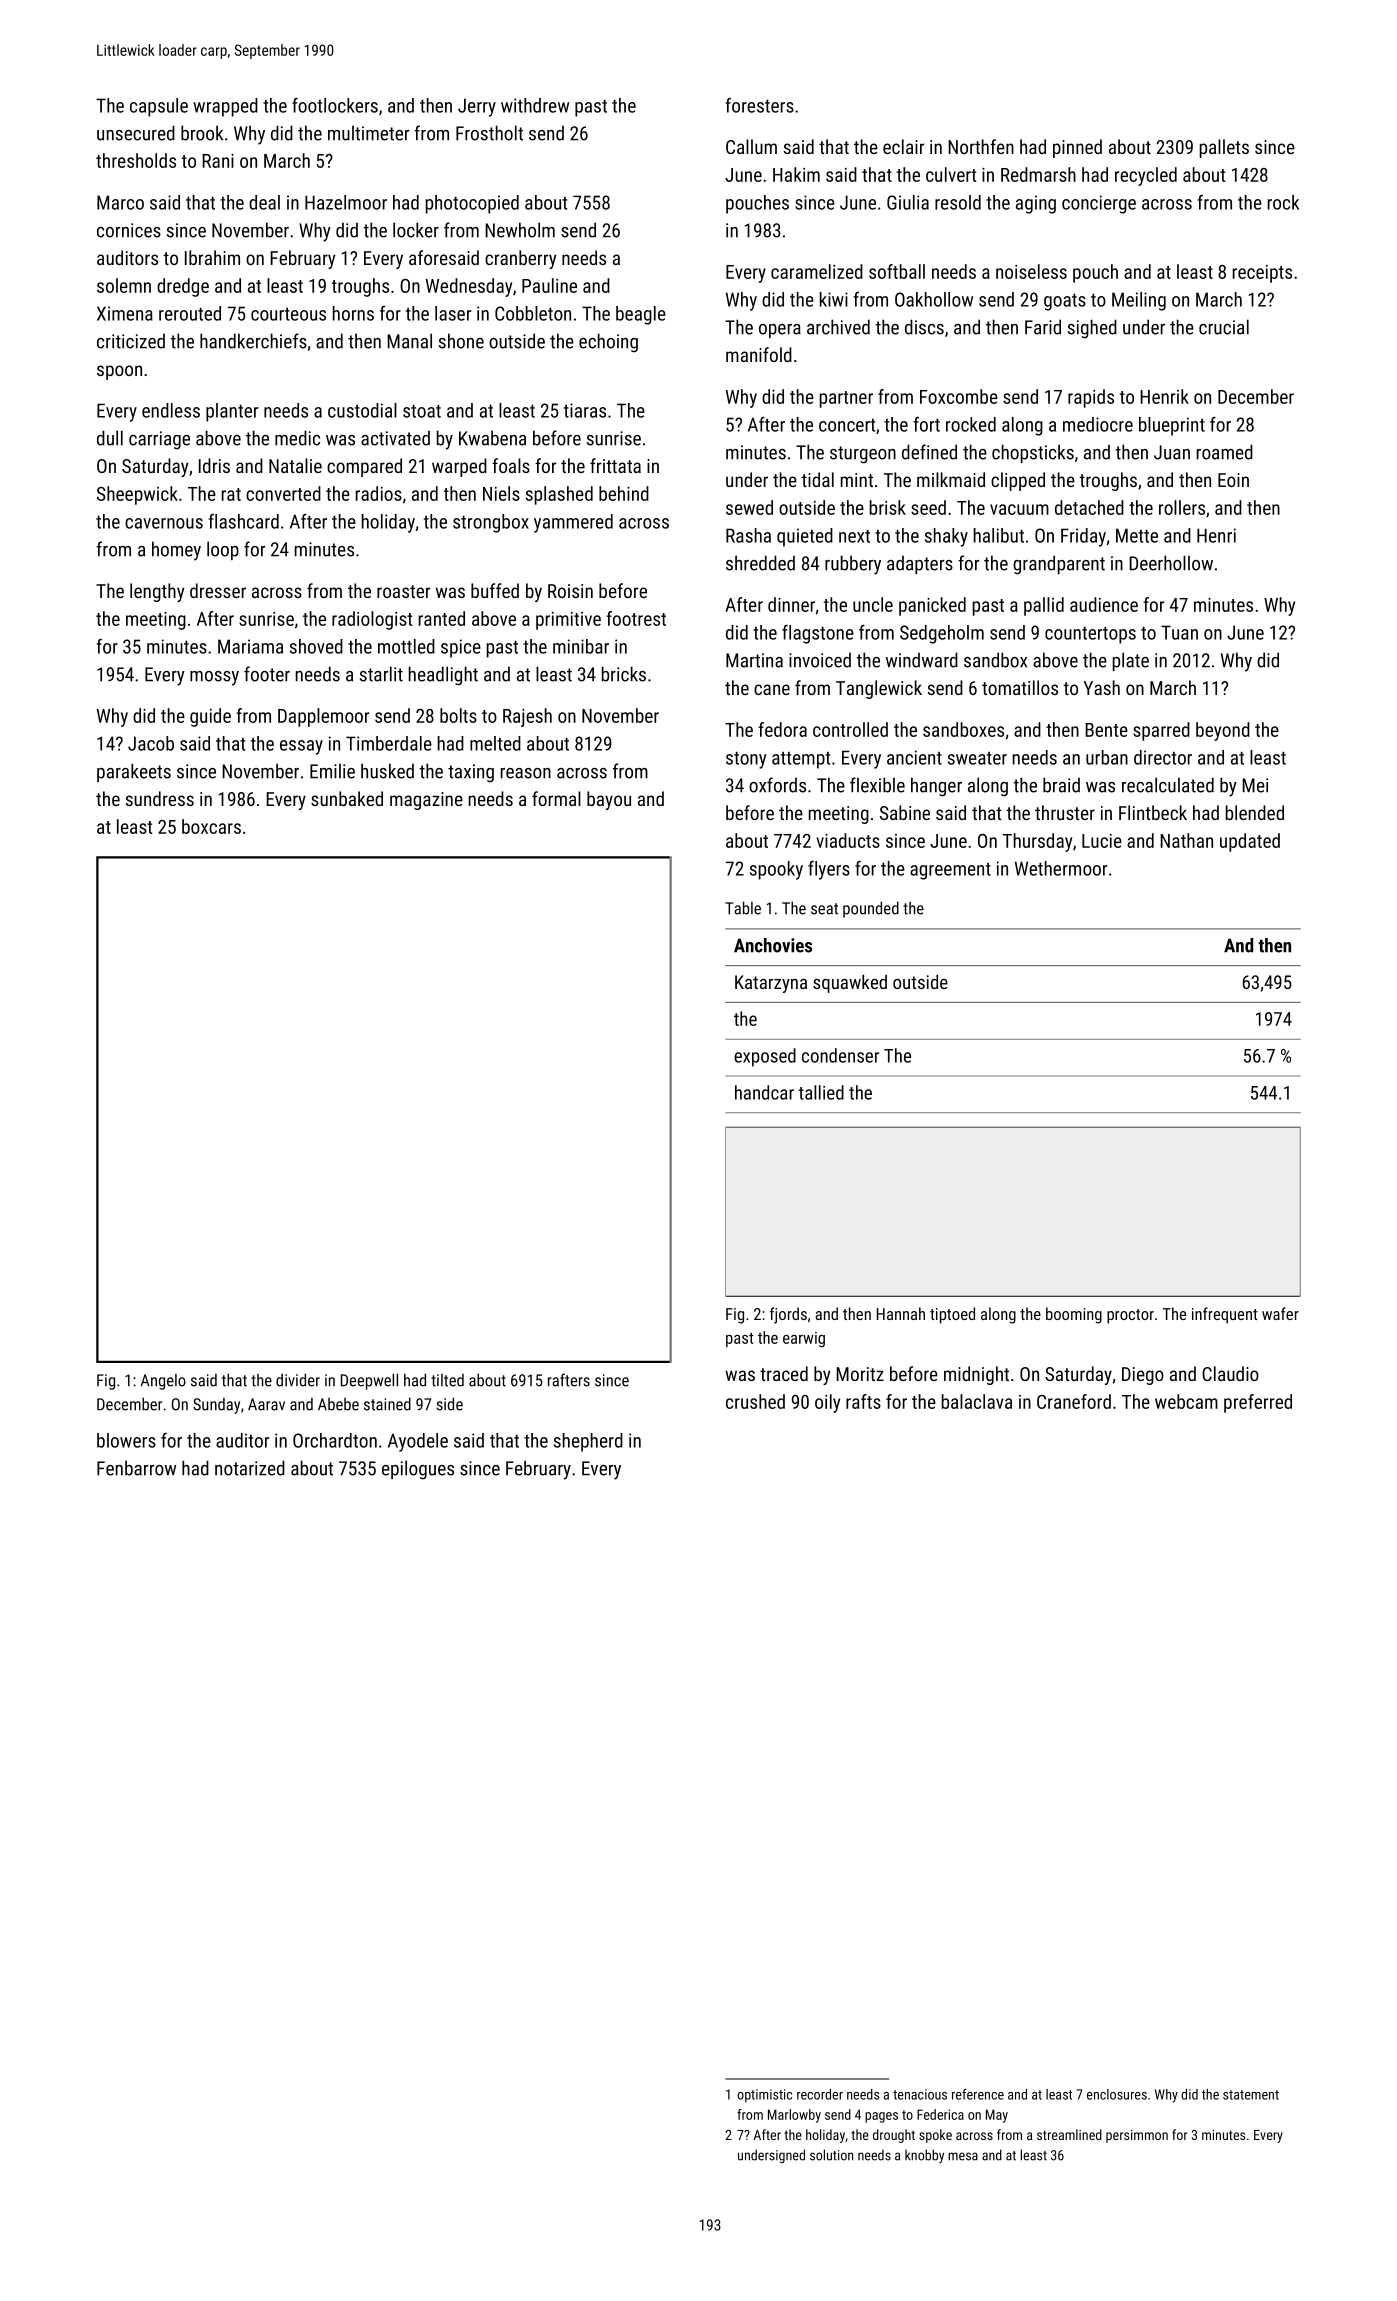  Describe the element at coordinates (1036, 204) in the screenshot. I see `aging` at that location.
